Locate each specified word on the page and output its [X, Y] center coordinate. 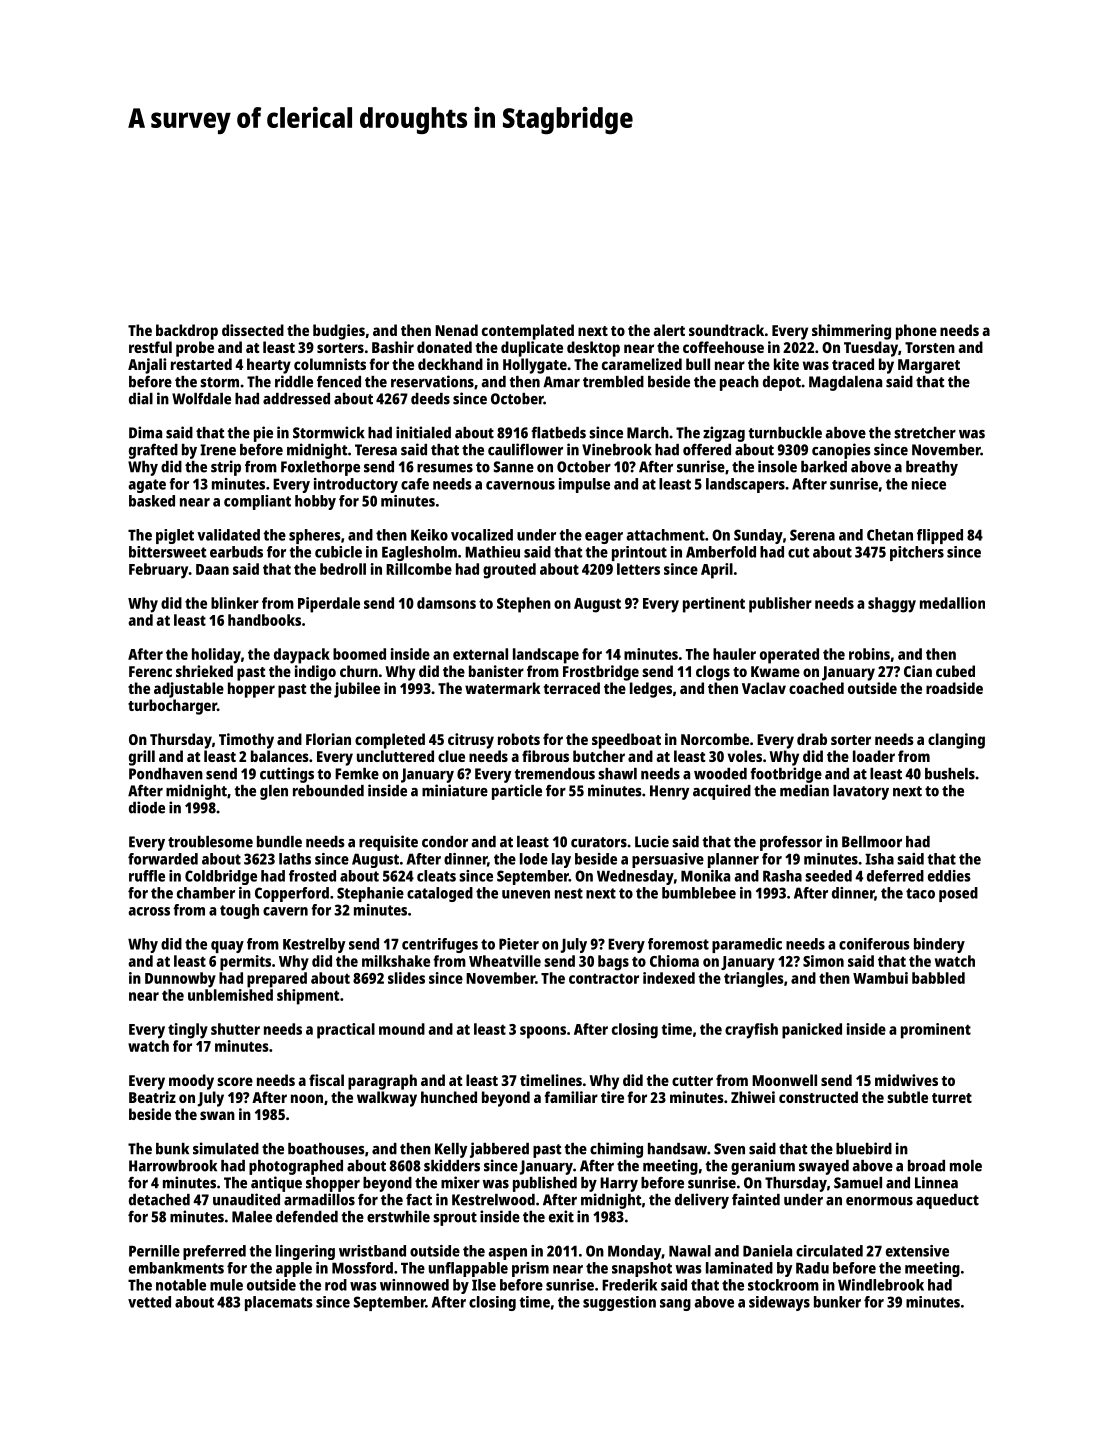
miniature [455, 790]
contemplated [528, 332]
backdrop [187, 332]
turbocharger [172, 707]
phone [916, 332]
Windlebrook [881, 1285]
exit [561, 1216]
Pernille [154, 1251]
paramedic [747, 945]
